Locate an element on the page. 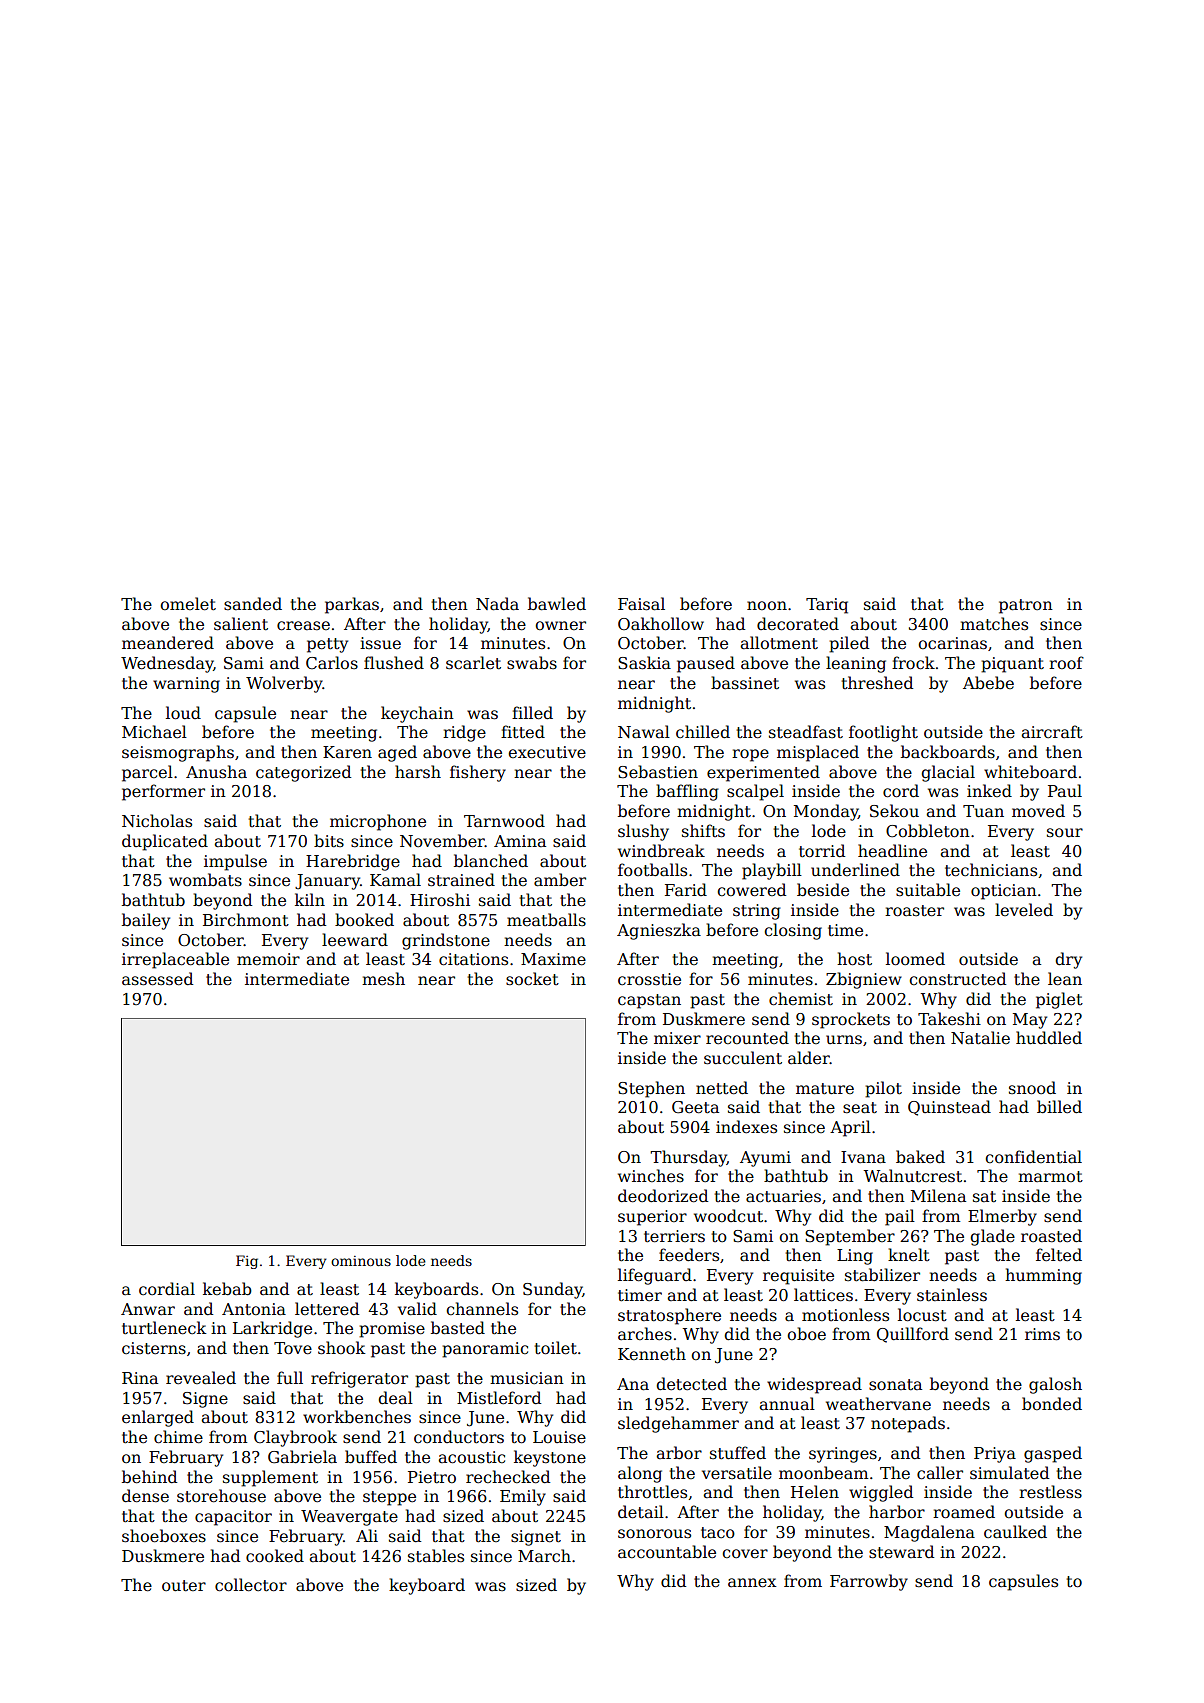 Image resolution: width=1204 pixels, height=1703 pixels. shoeboxes is located at coordinates (164, 1536).
